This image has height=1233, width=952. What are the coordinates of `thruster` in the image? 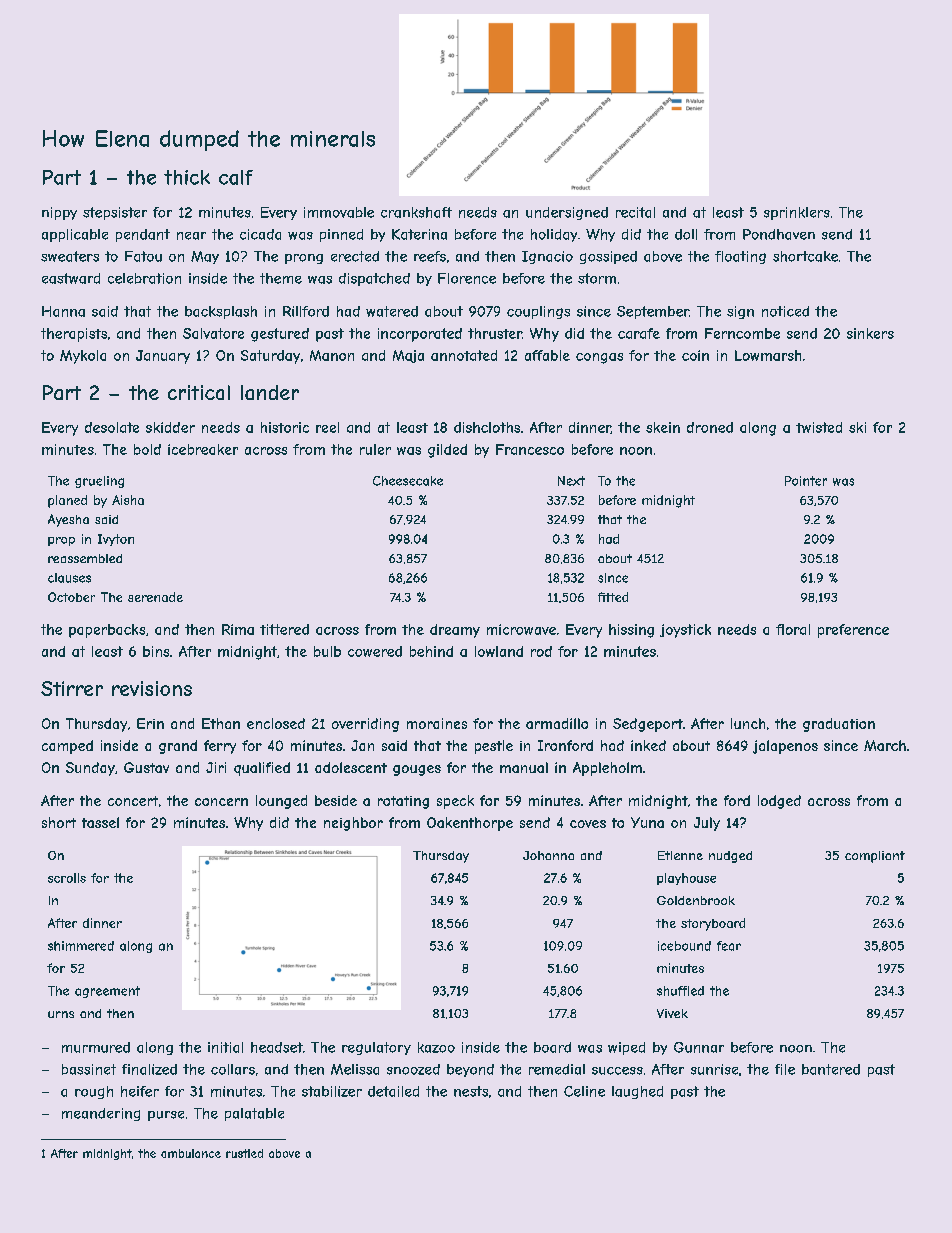 It's located at (495, 333).
